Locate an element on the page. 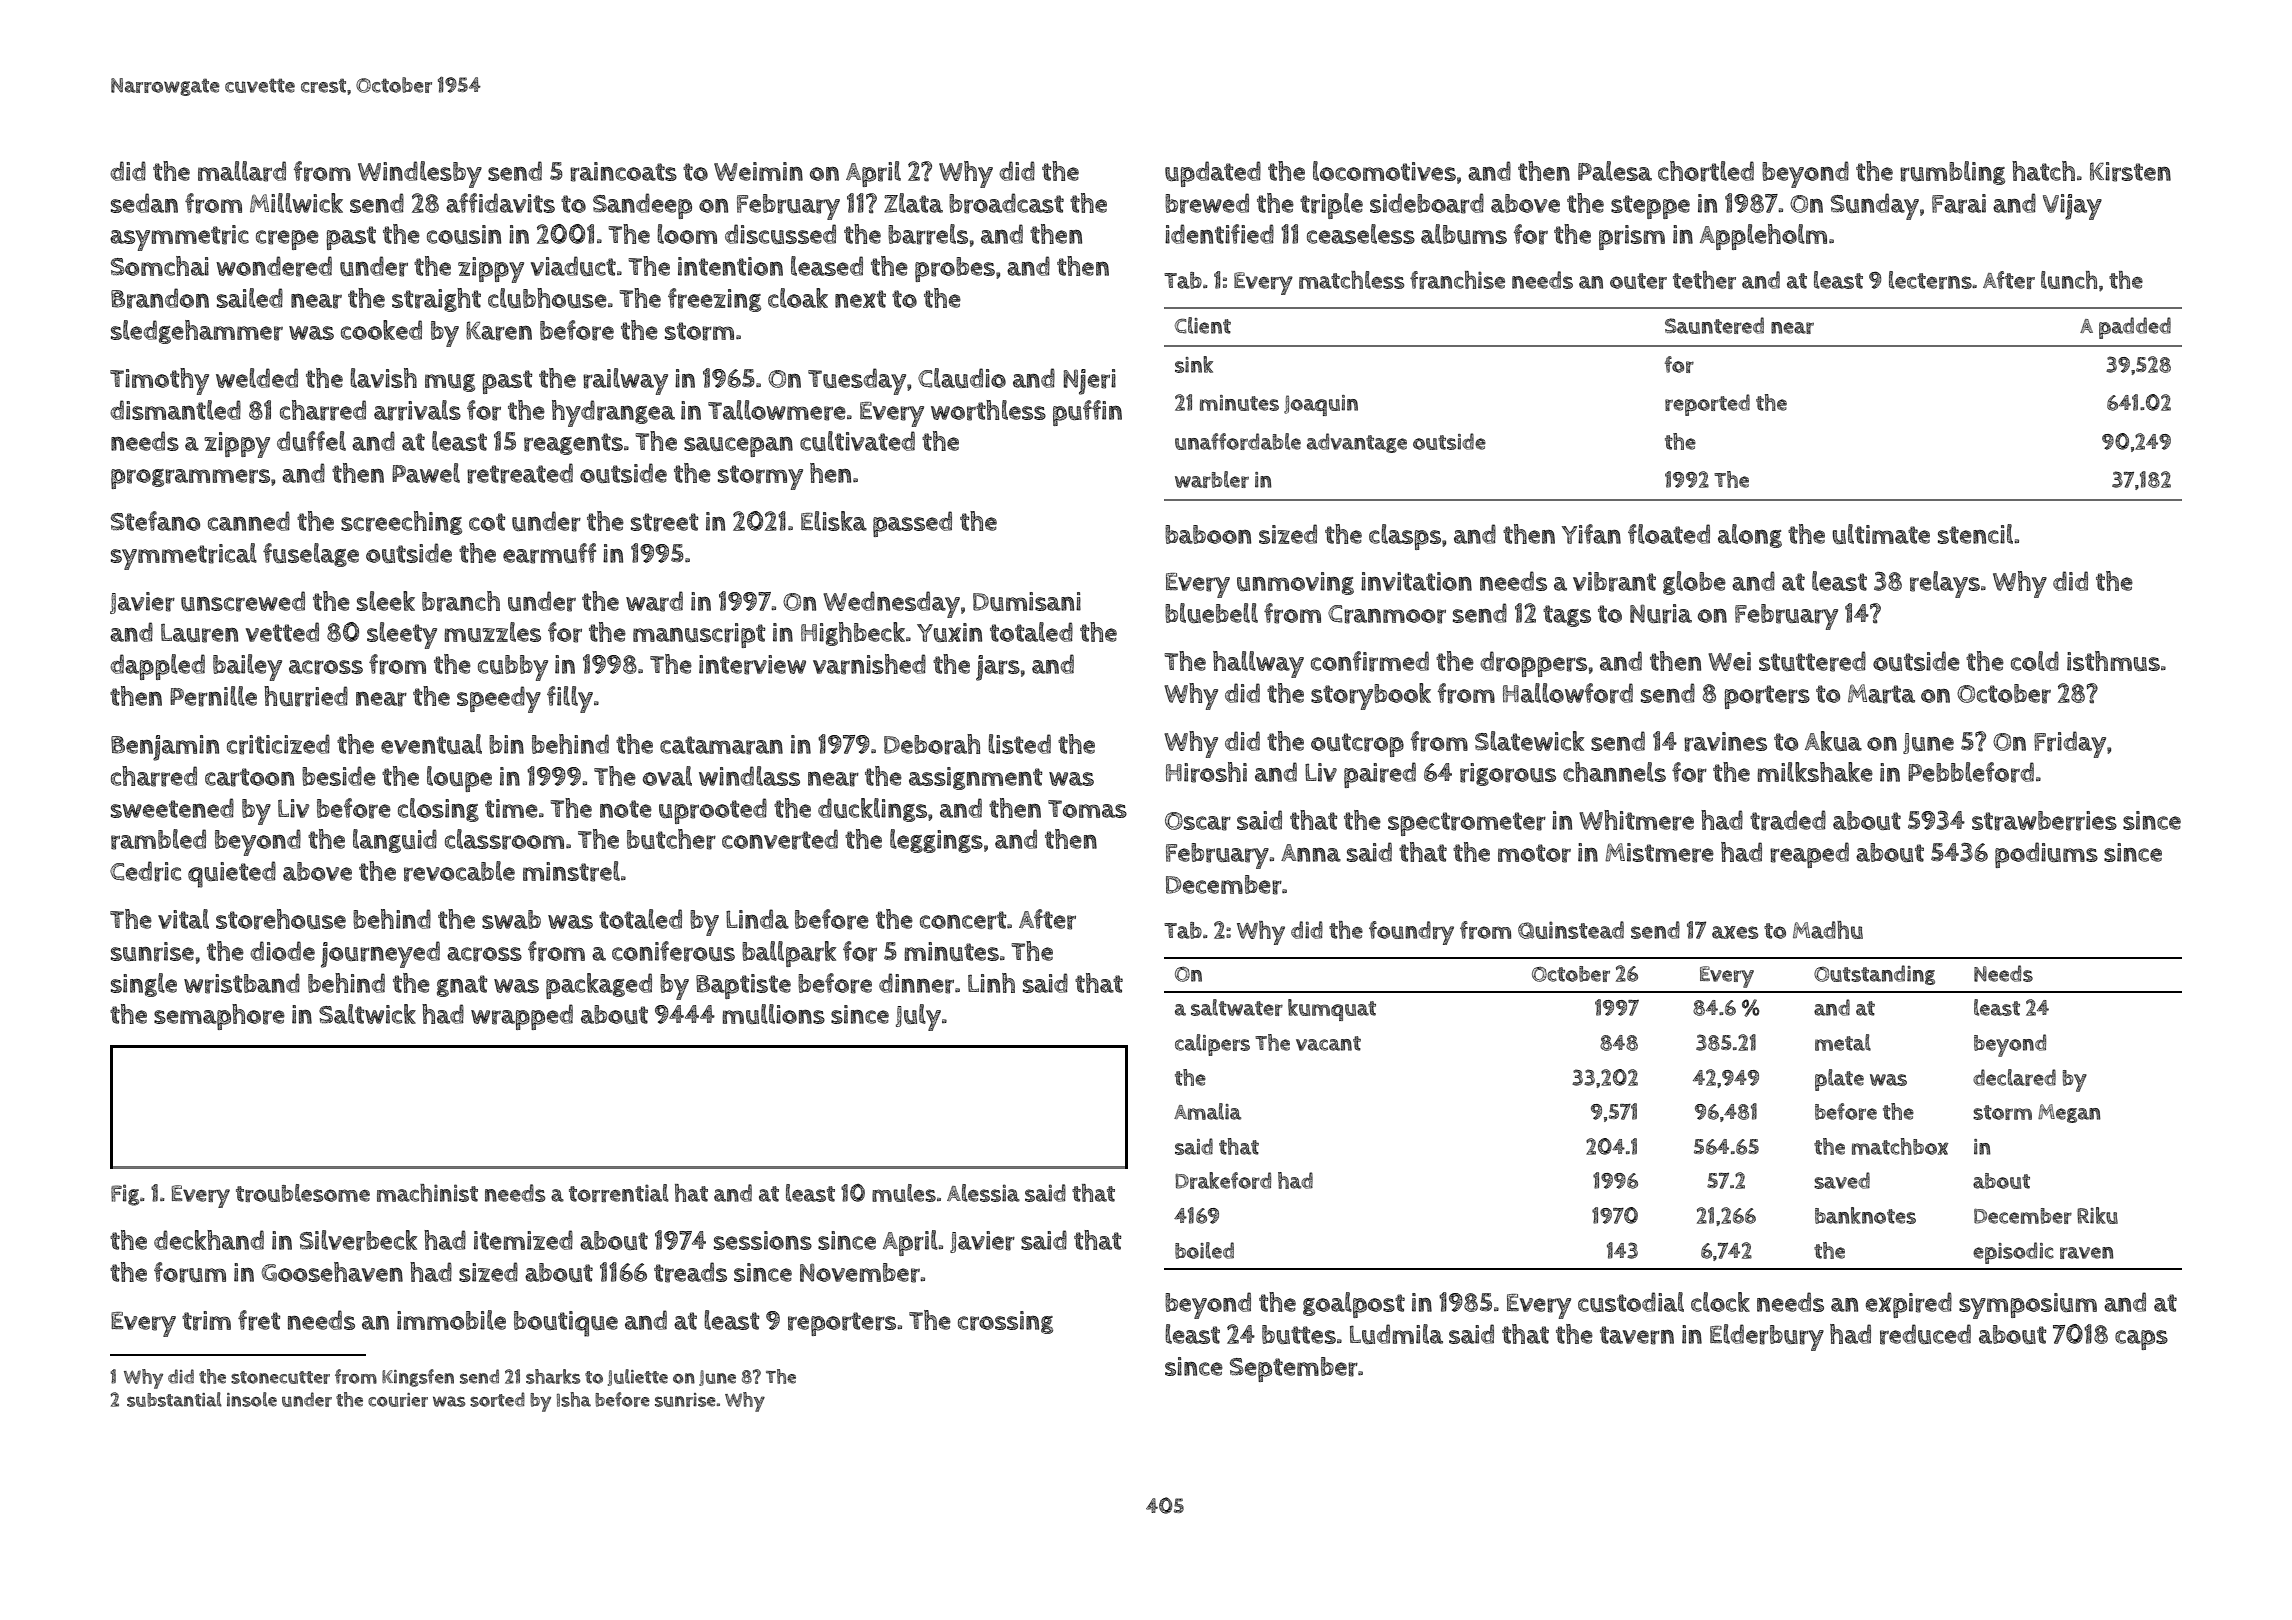 This image has height=1620, width=2292. minstrel is located at coordinates (571, 871).
